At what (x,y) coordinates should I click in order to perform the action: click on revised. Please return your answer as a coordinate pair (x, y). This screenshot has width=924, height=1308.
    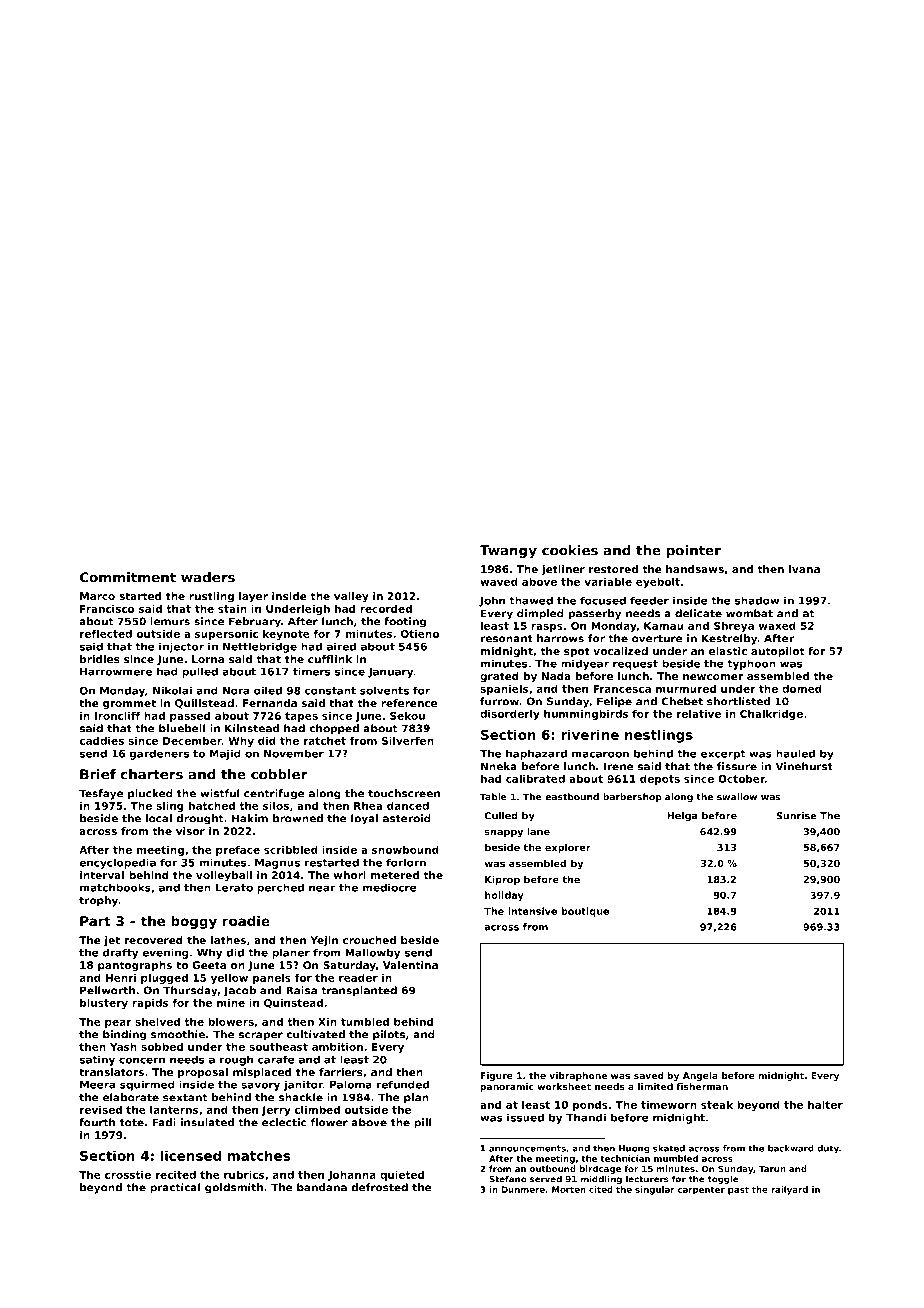
    Looking at the image, I should click on (101, 1110).
